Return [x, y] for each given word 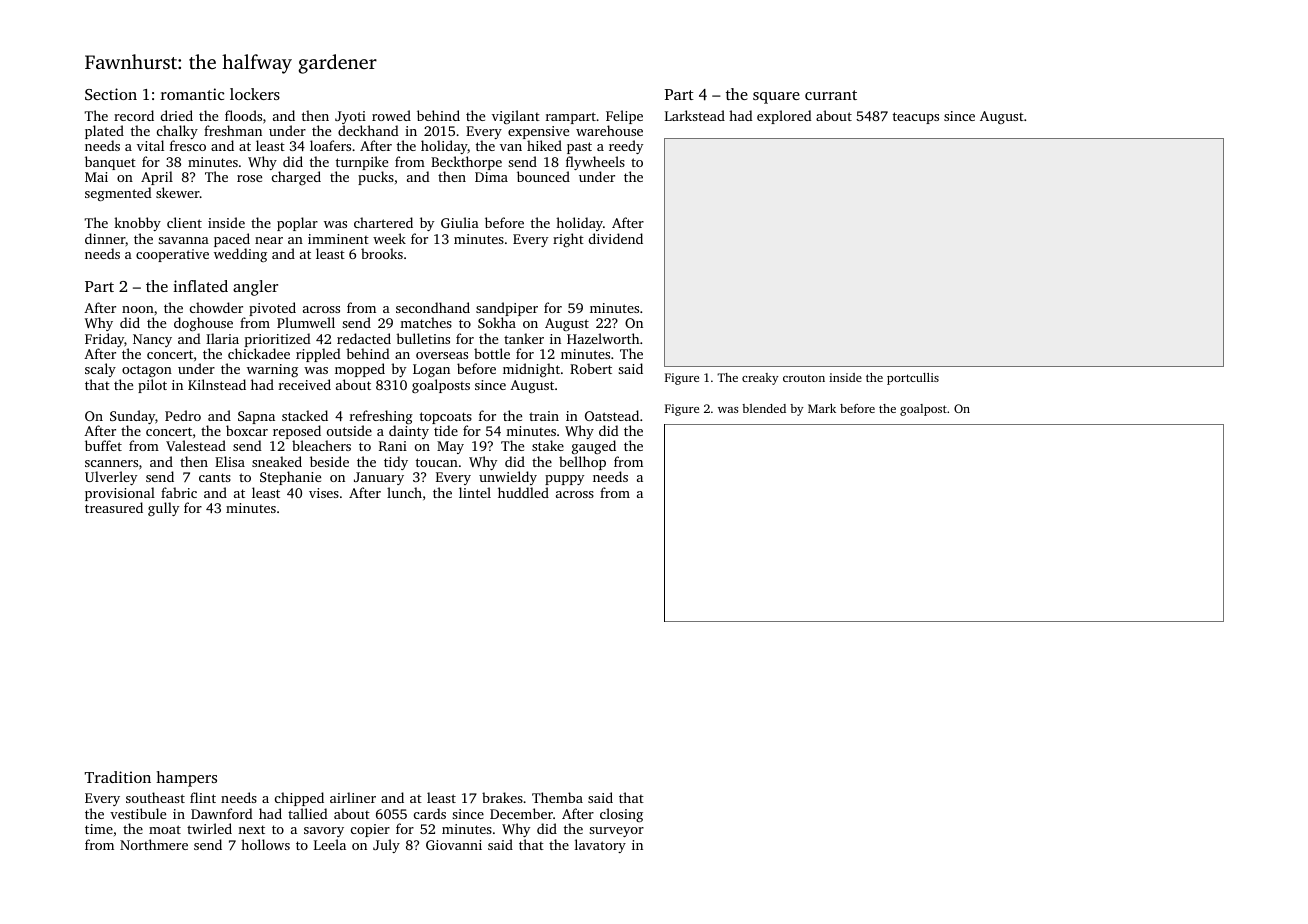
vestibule [138, 813]
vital [150, 145]
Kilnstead [217, 384]
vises [324, 493]
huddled [523, 492]
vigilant [516, 117]
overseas [442, 355]
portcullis [913, 379]
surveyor [616, 832]
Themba [557, 797]
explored [784, 117]
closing [621, 815]
